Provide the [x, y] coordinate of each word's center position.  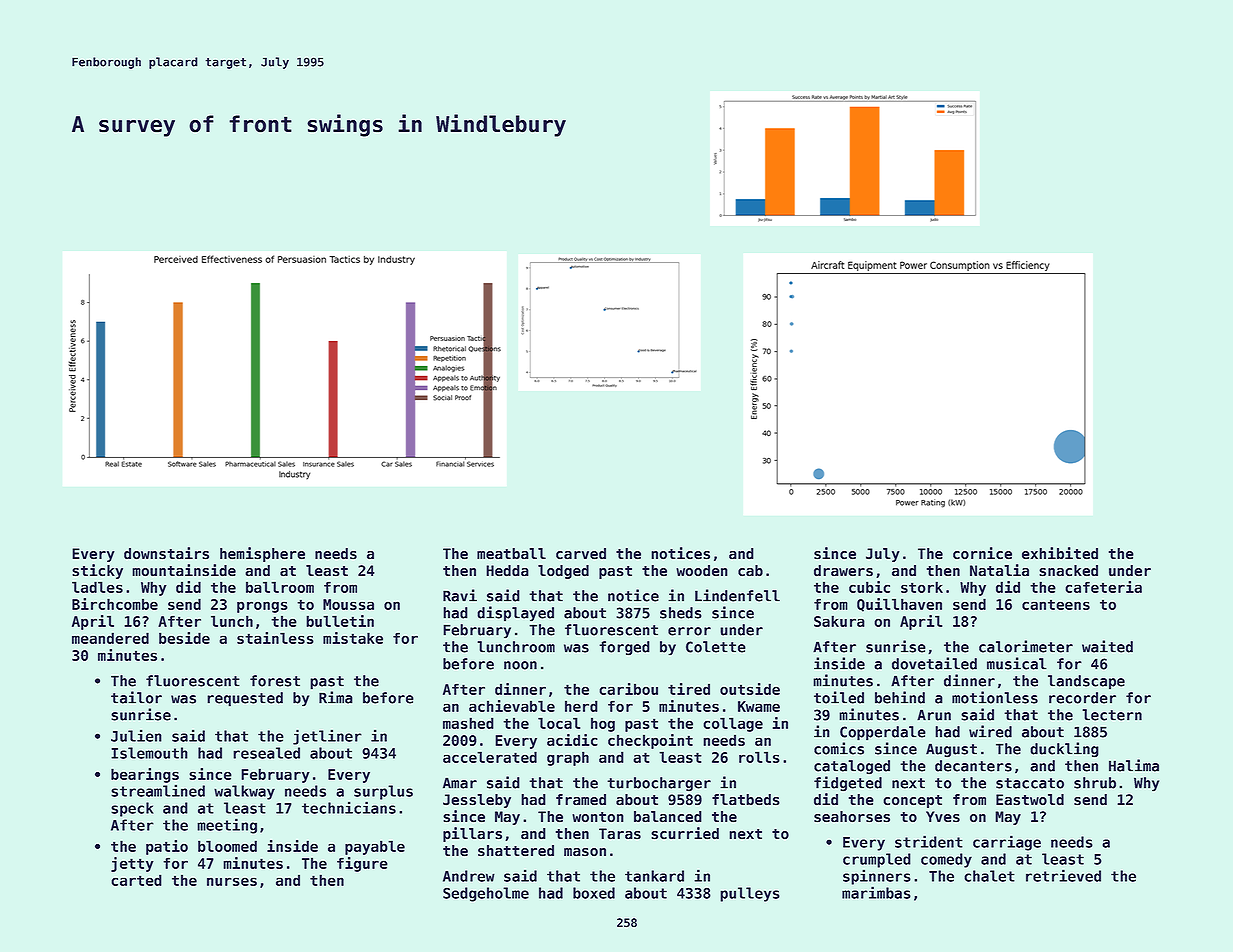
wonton [598, 817]
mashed [468, 723]
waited [1107, 646]
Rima [336, 697]
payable [375, 847]
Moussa [348, 604]
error [689, 631]
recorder [1082, 698]
